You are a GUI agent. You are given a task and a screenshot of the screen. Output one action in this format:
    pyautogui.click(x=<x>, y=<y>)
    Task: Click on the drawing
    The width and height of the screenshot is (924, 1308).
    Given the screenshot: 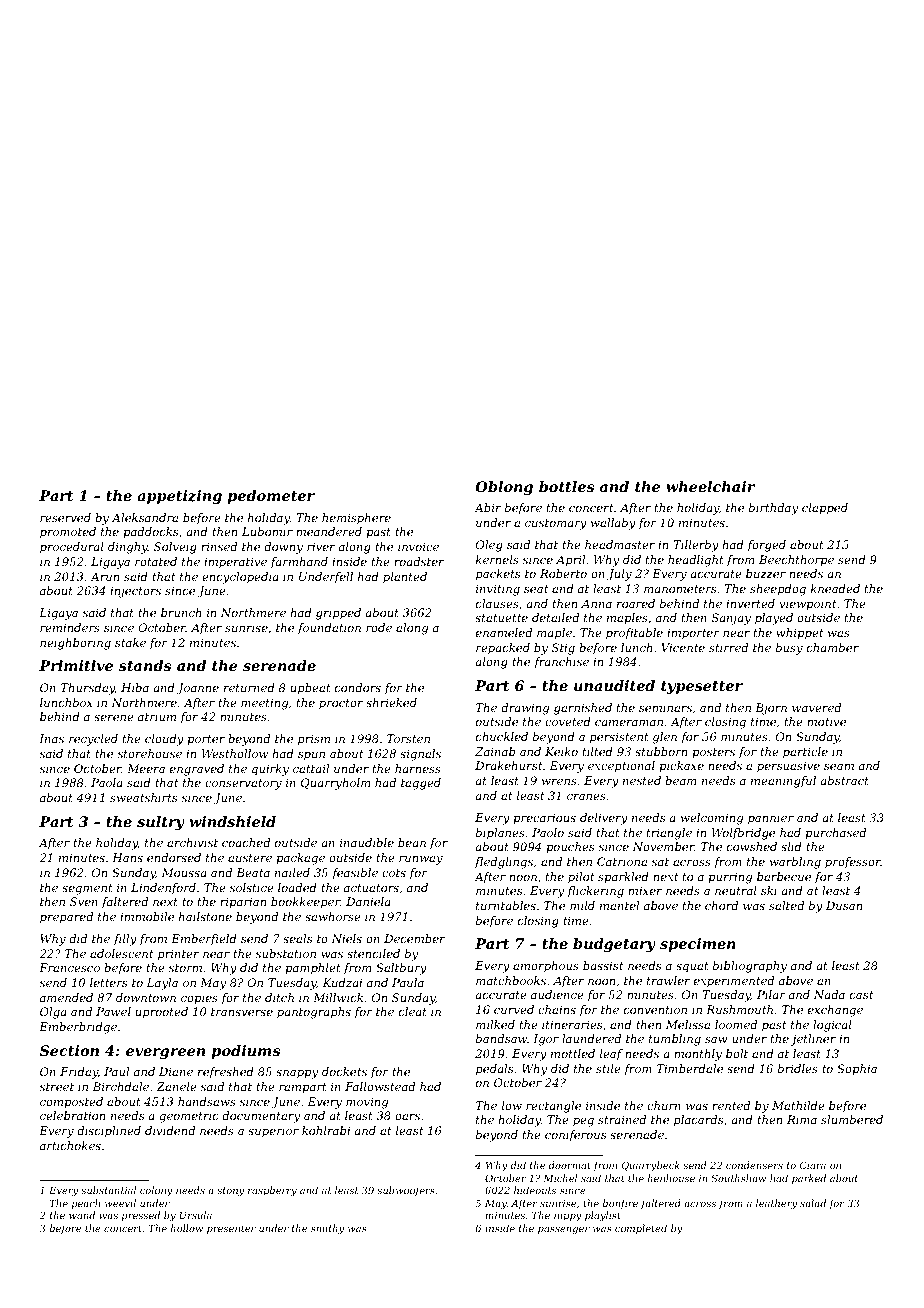 What is the action you would take?
    pyautogui.click(x=525, y=709)
